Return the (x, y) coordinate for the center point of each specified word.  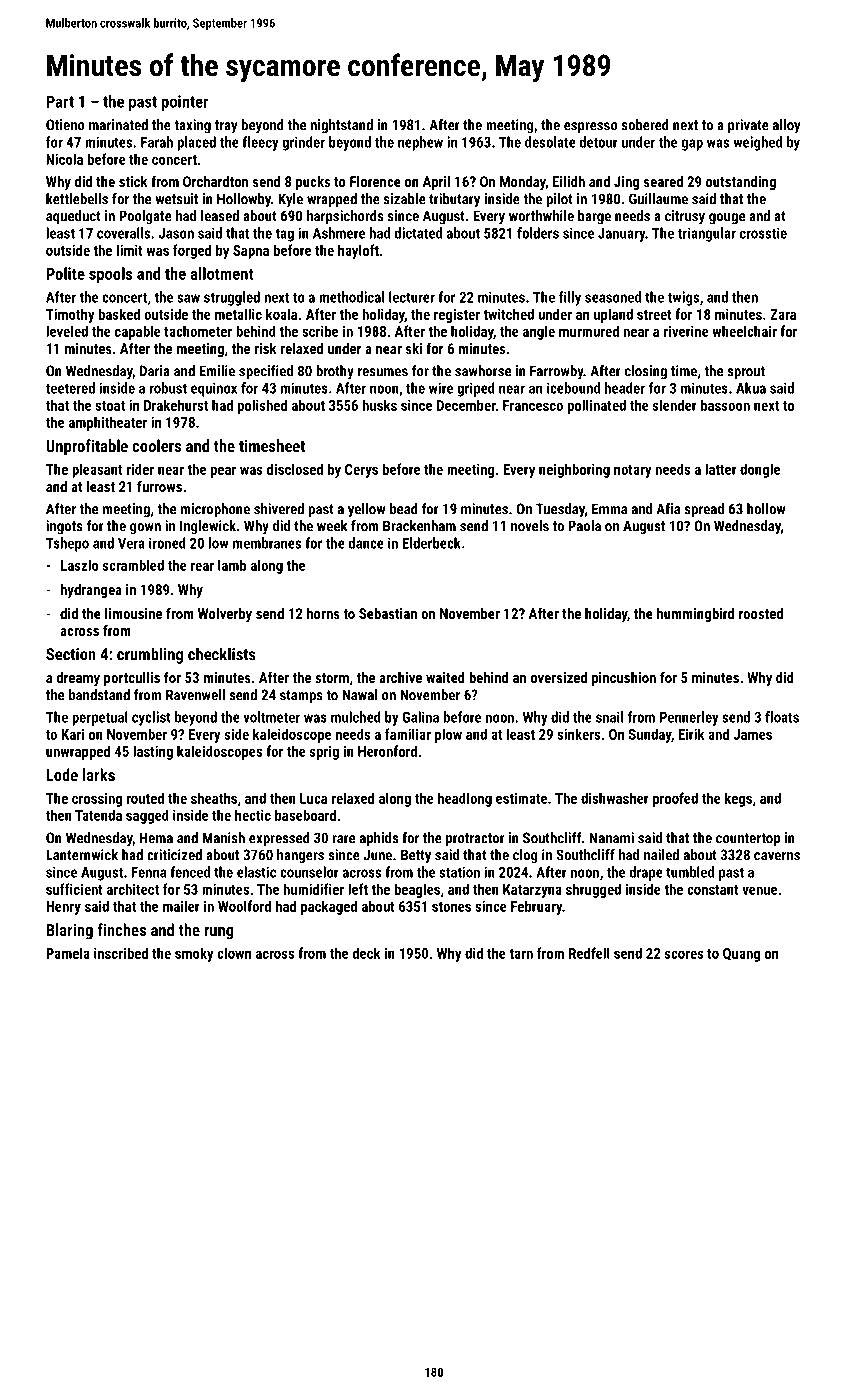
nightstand (341, 126)
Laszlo (80, 565)
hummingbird (695, 615)
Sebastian (388, 613)
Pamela (68, 953)
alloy (787, 126)
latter (721, 469)
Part (60, 101)
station (459, 872)
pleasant (97, 470)
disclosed (295, 469)
